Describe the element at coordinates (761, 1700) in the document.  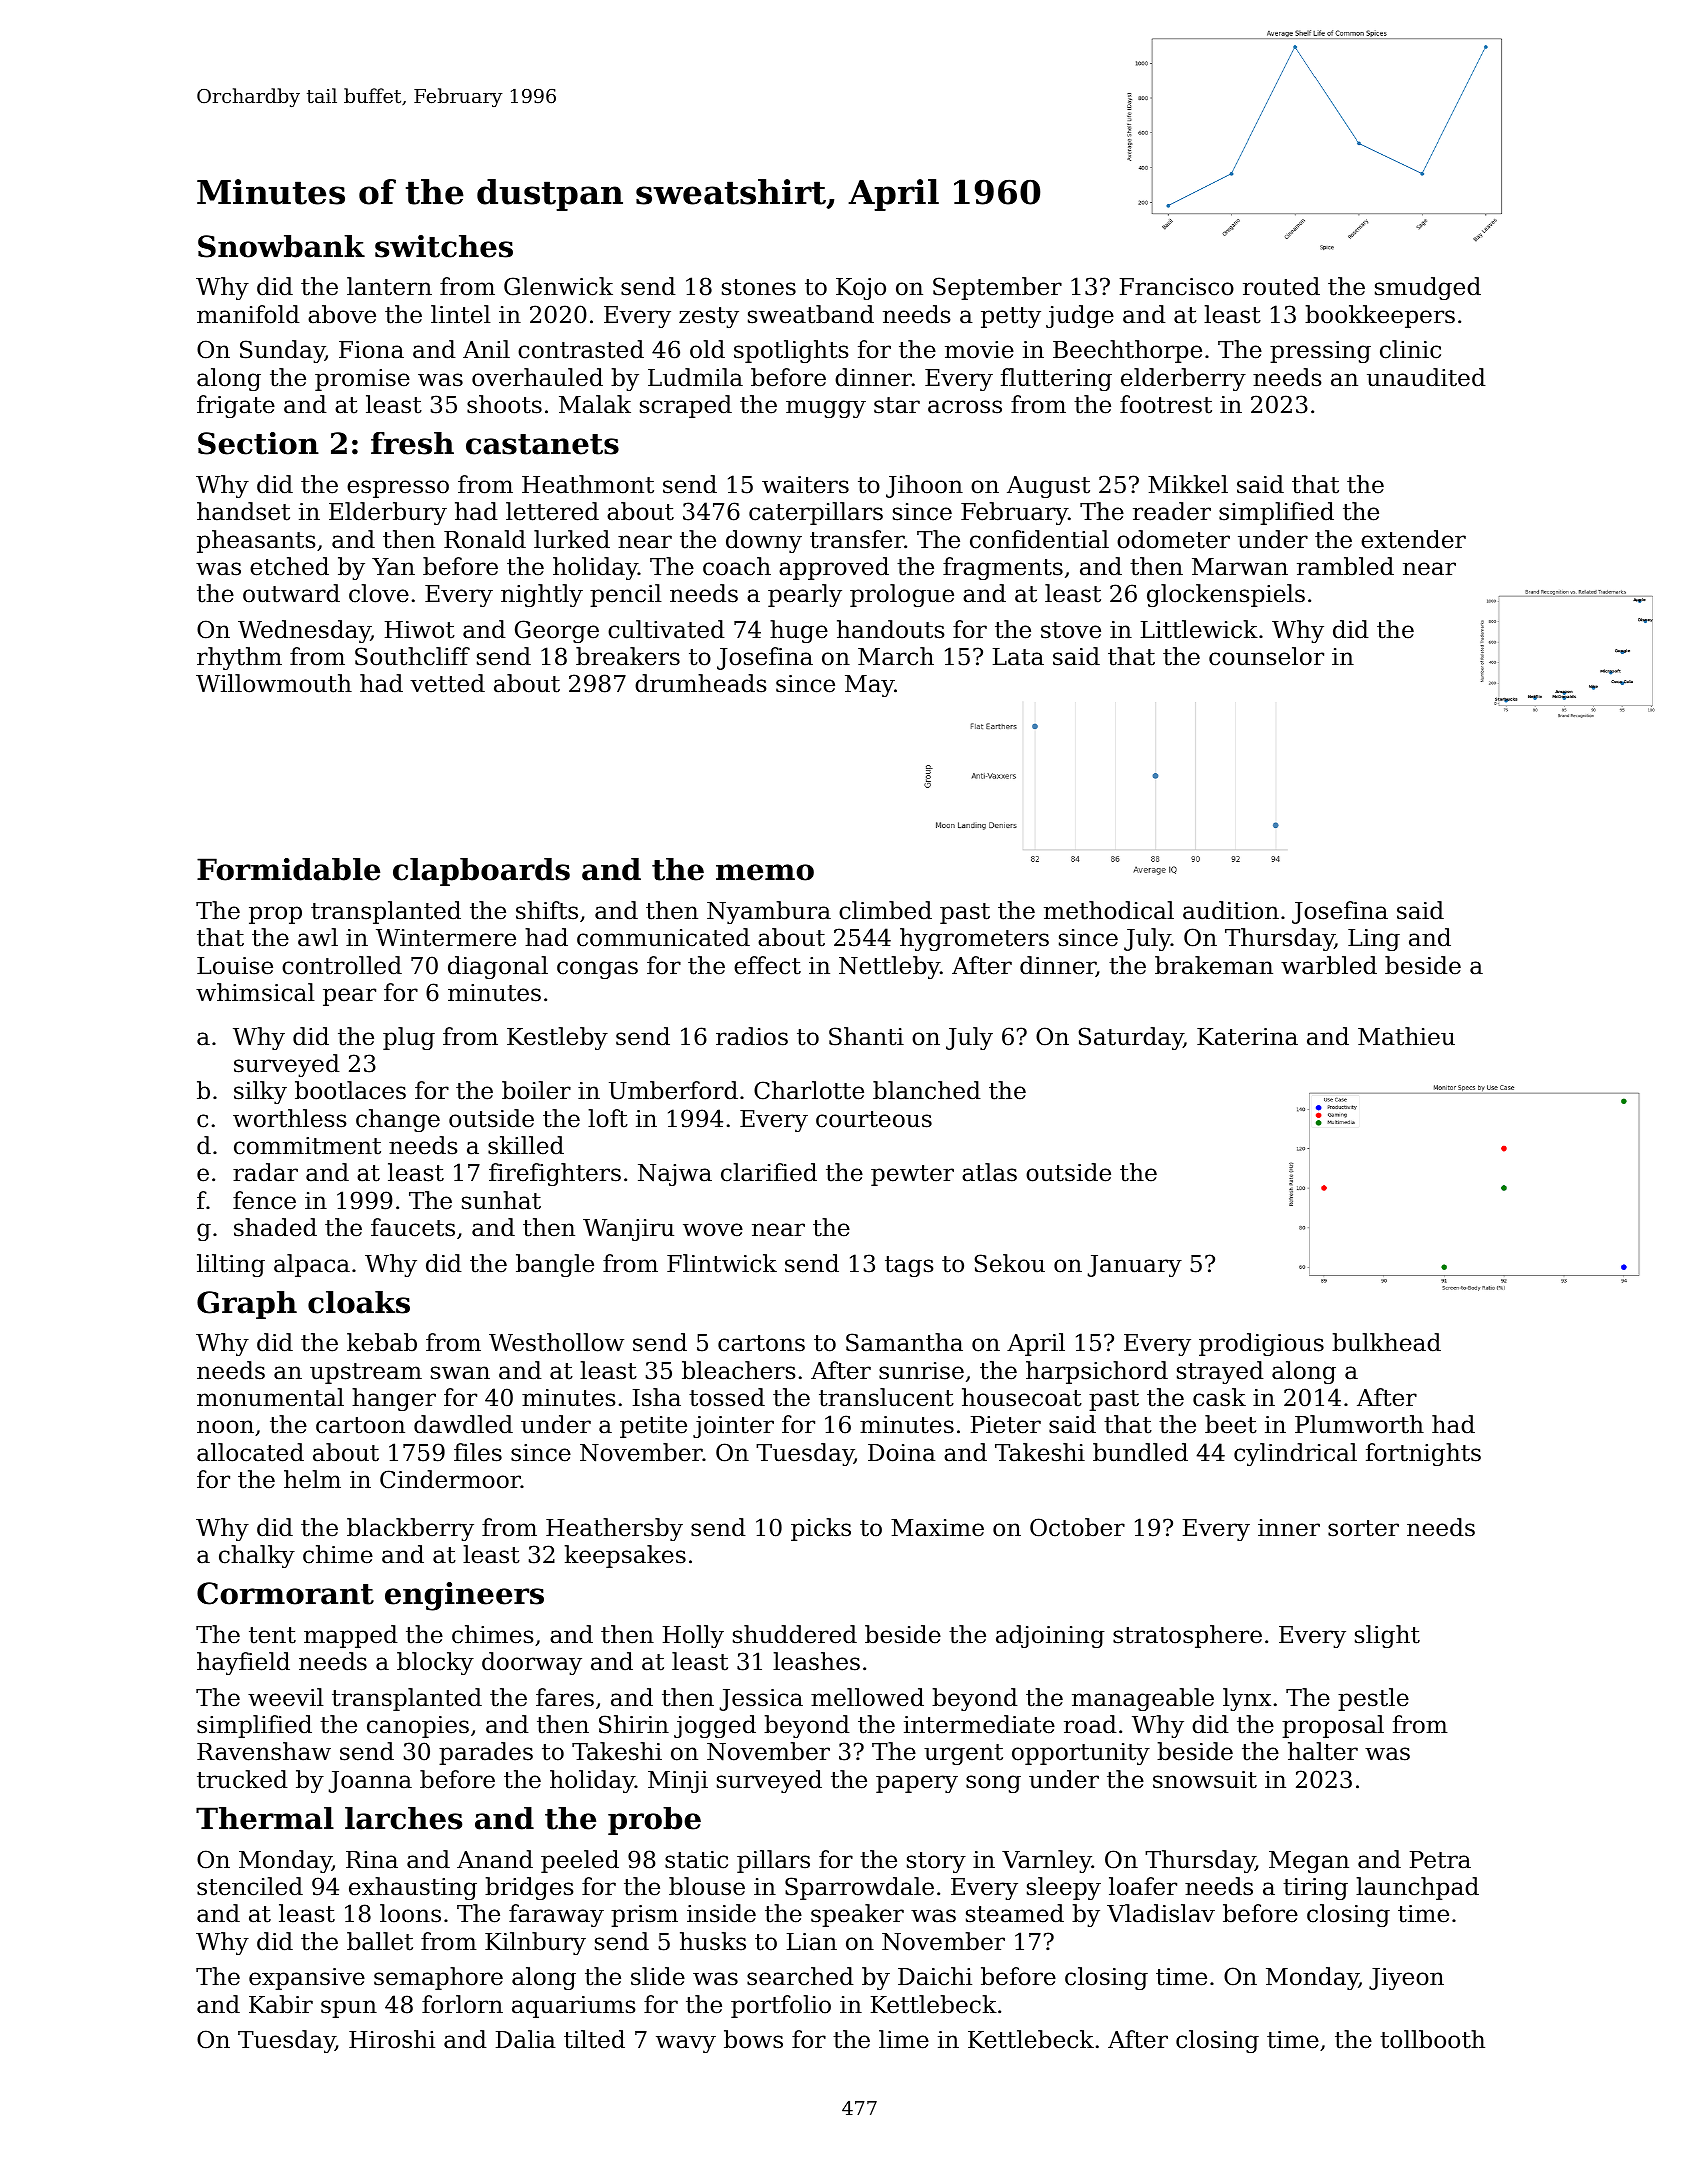
I see `Jessica` at that location.
